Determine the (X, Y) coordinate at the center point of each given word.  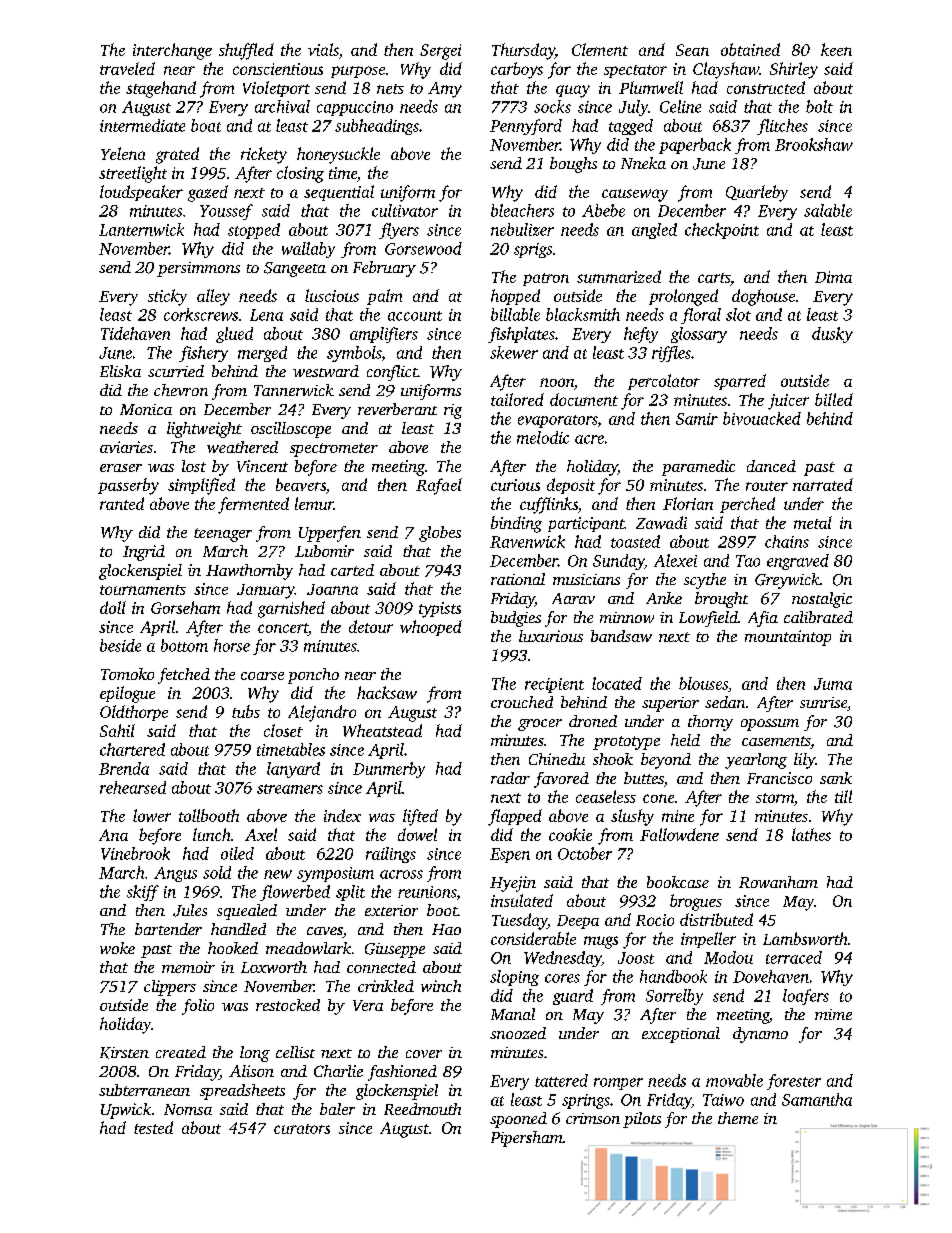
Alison (251, 1071)
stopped (254, 231)
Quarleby (757, 193)
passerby (128, 486)
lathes (811, 834)
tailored (517, 399)
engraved (798, 562)
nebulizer (522, 229)
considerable (533, 938)
